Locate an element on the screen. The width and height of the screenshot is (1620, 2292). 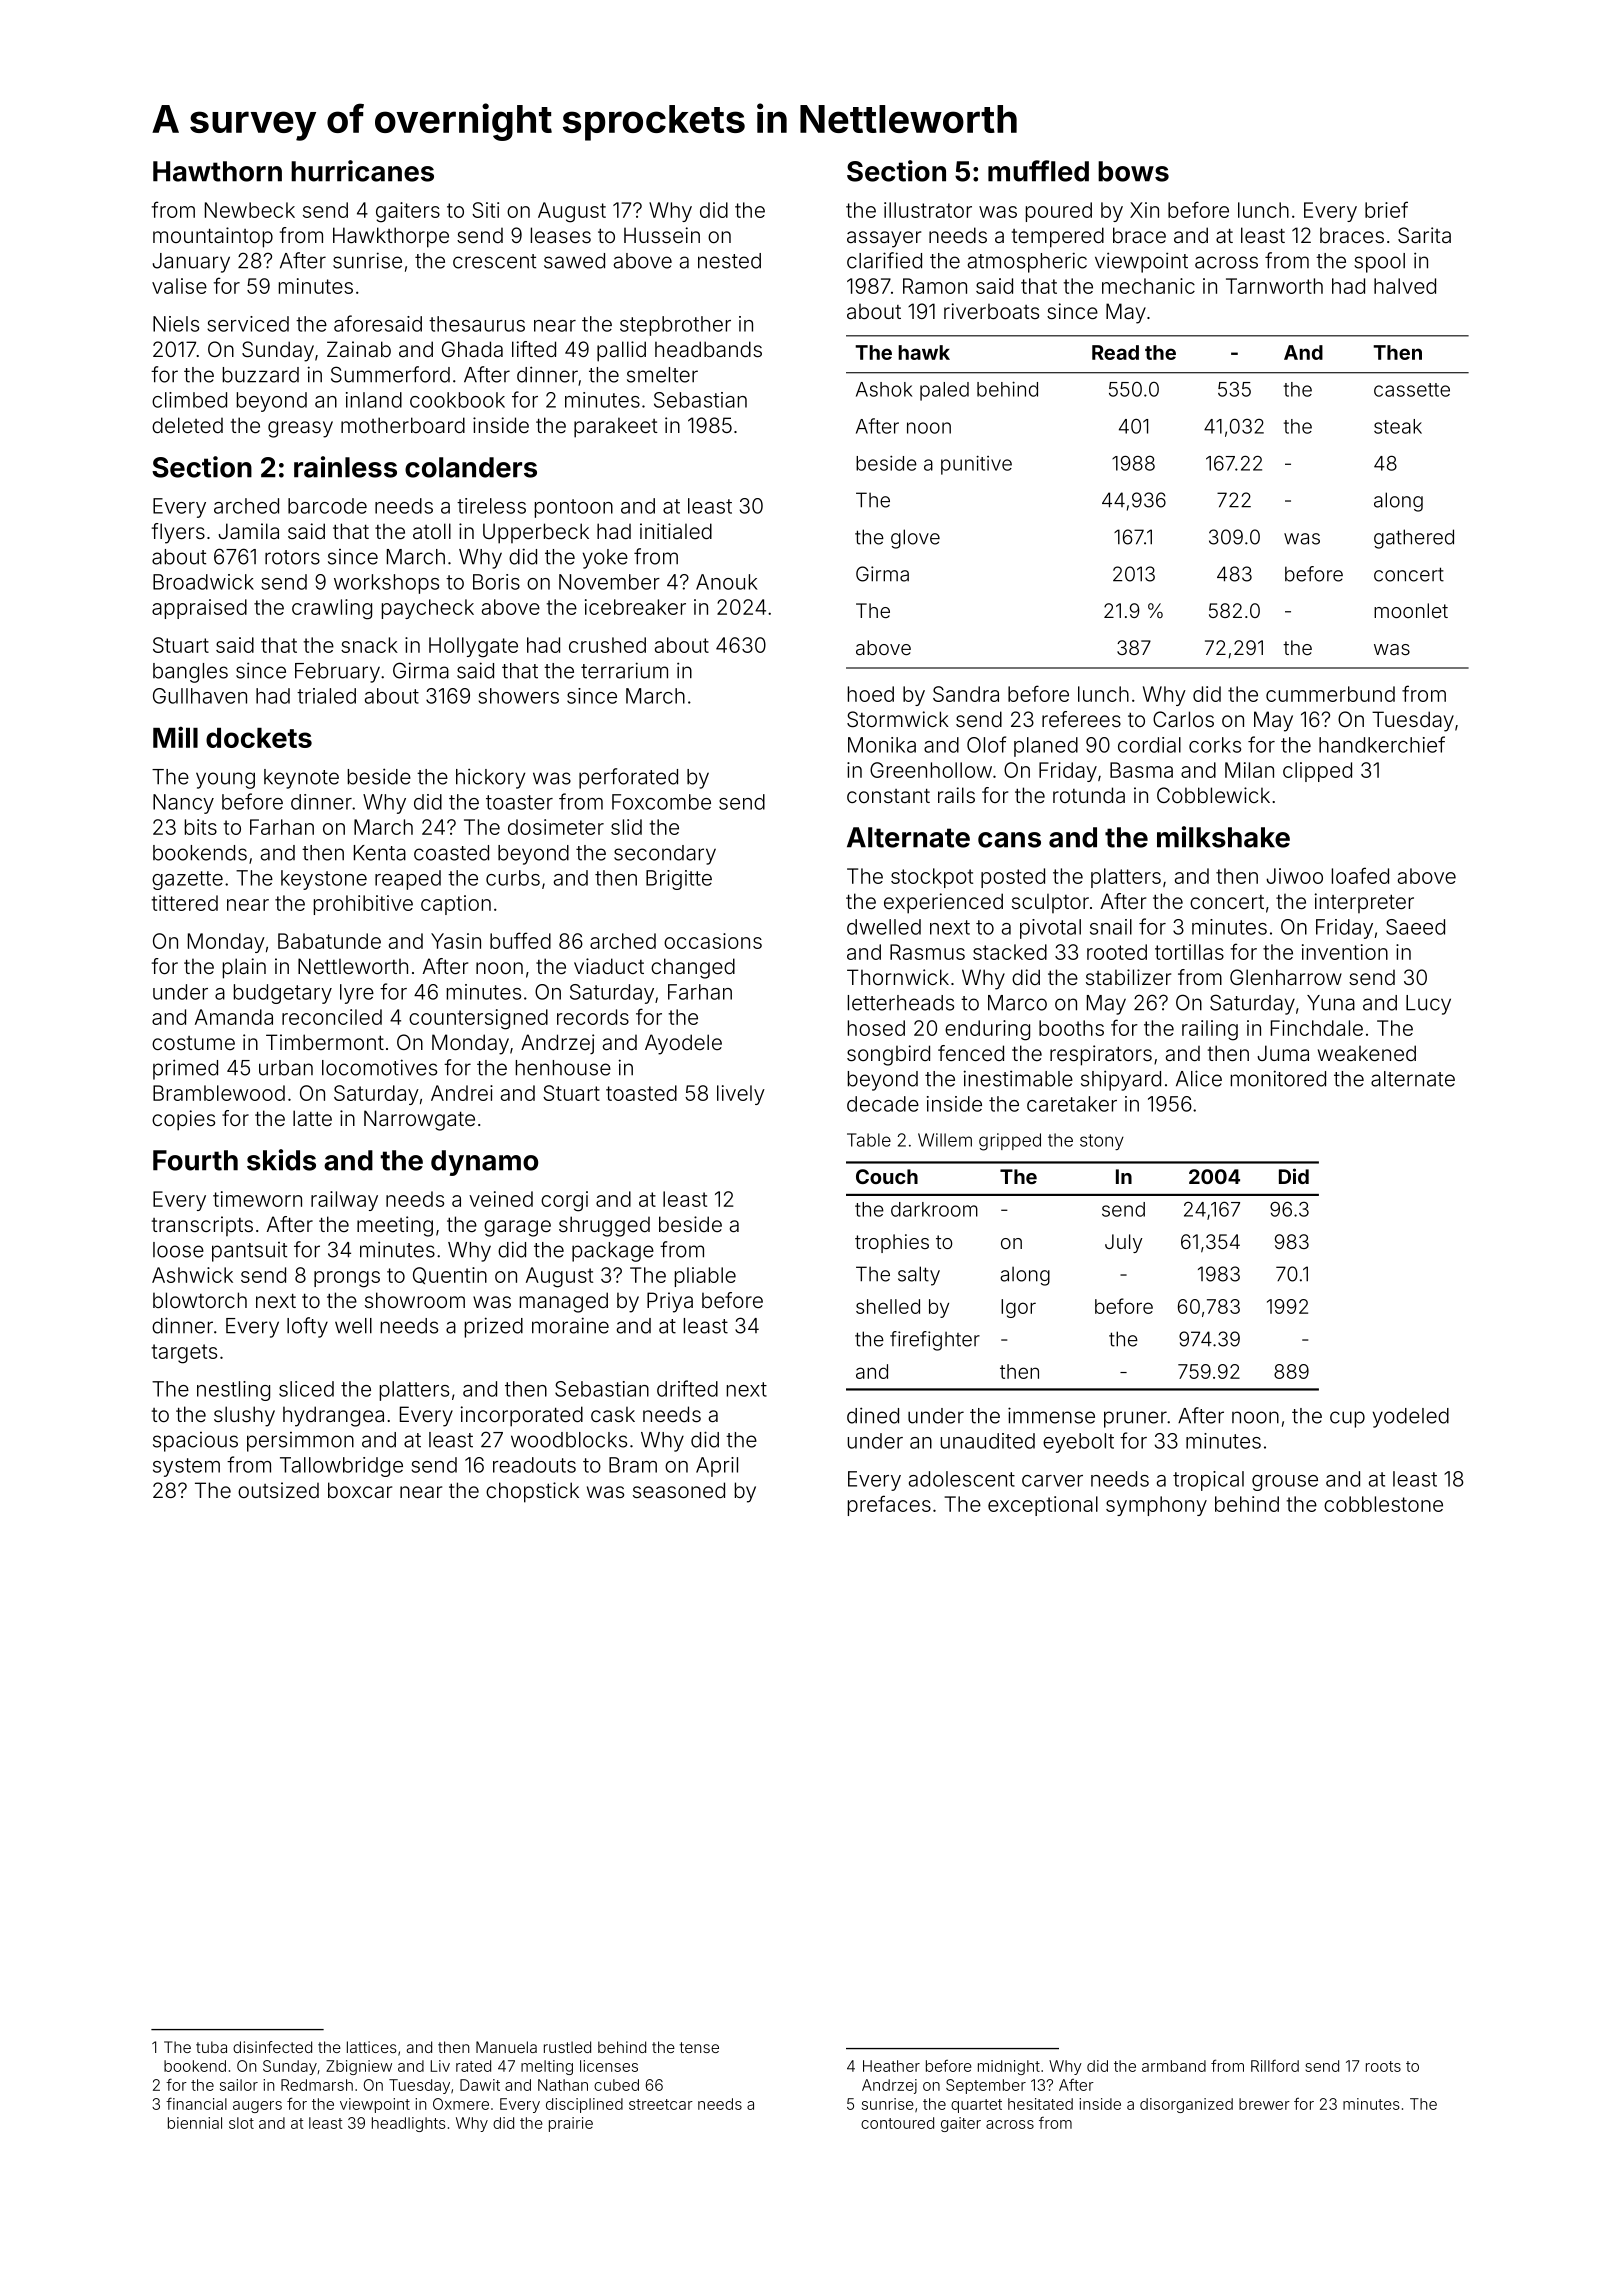
illustrator is located at coordinates (928, 210).
